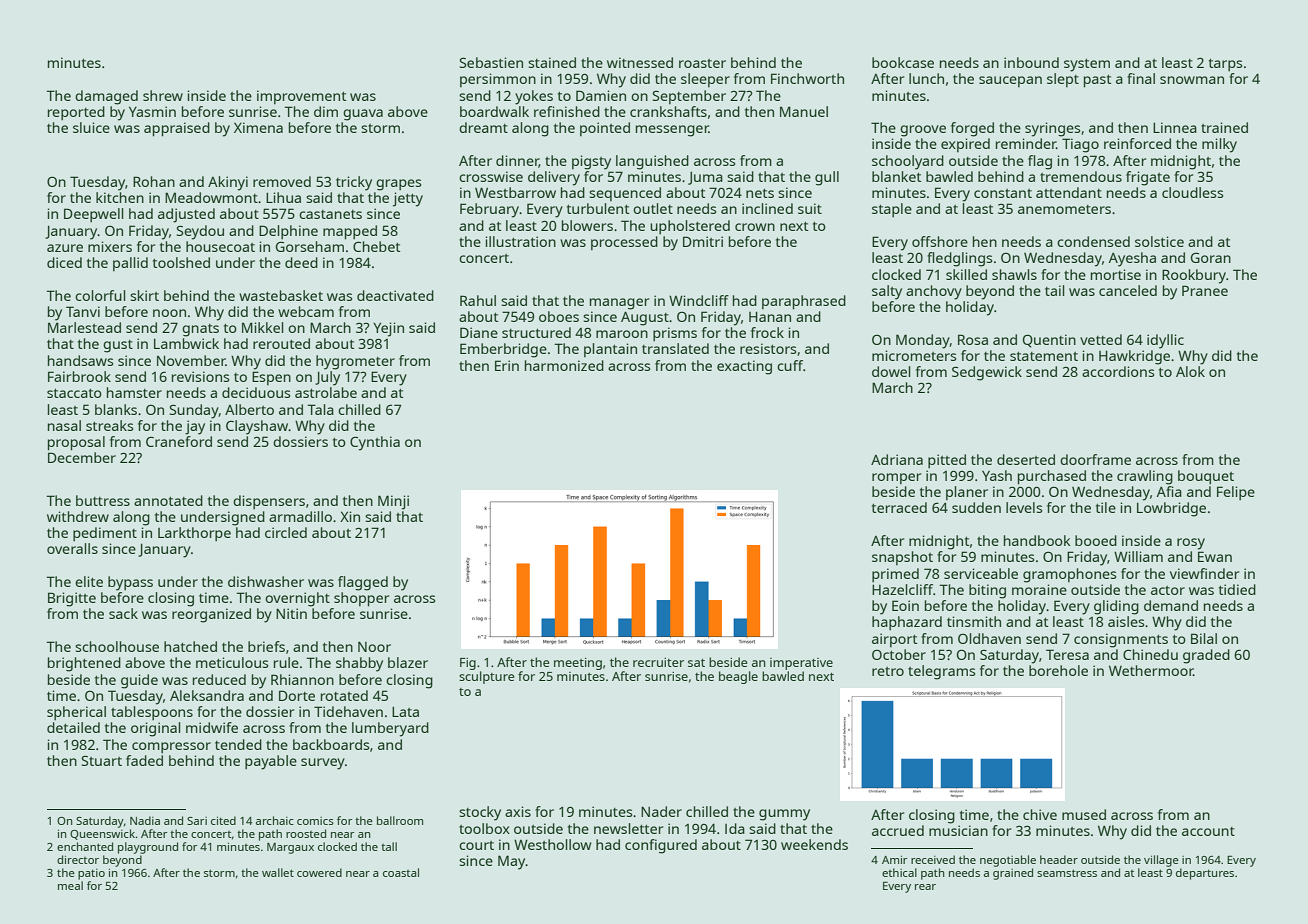 Image resolution: width=1308 pixels, height=924 pixels. What do you see at coordinates (70, 885) in the screenshot?
I see `meal` at bounding box center [70, 885].
